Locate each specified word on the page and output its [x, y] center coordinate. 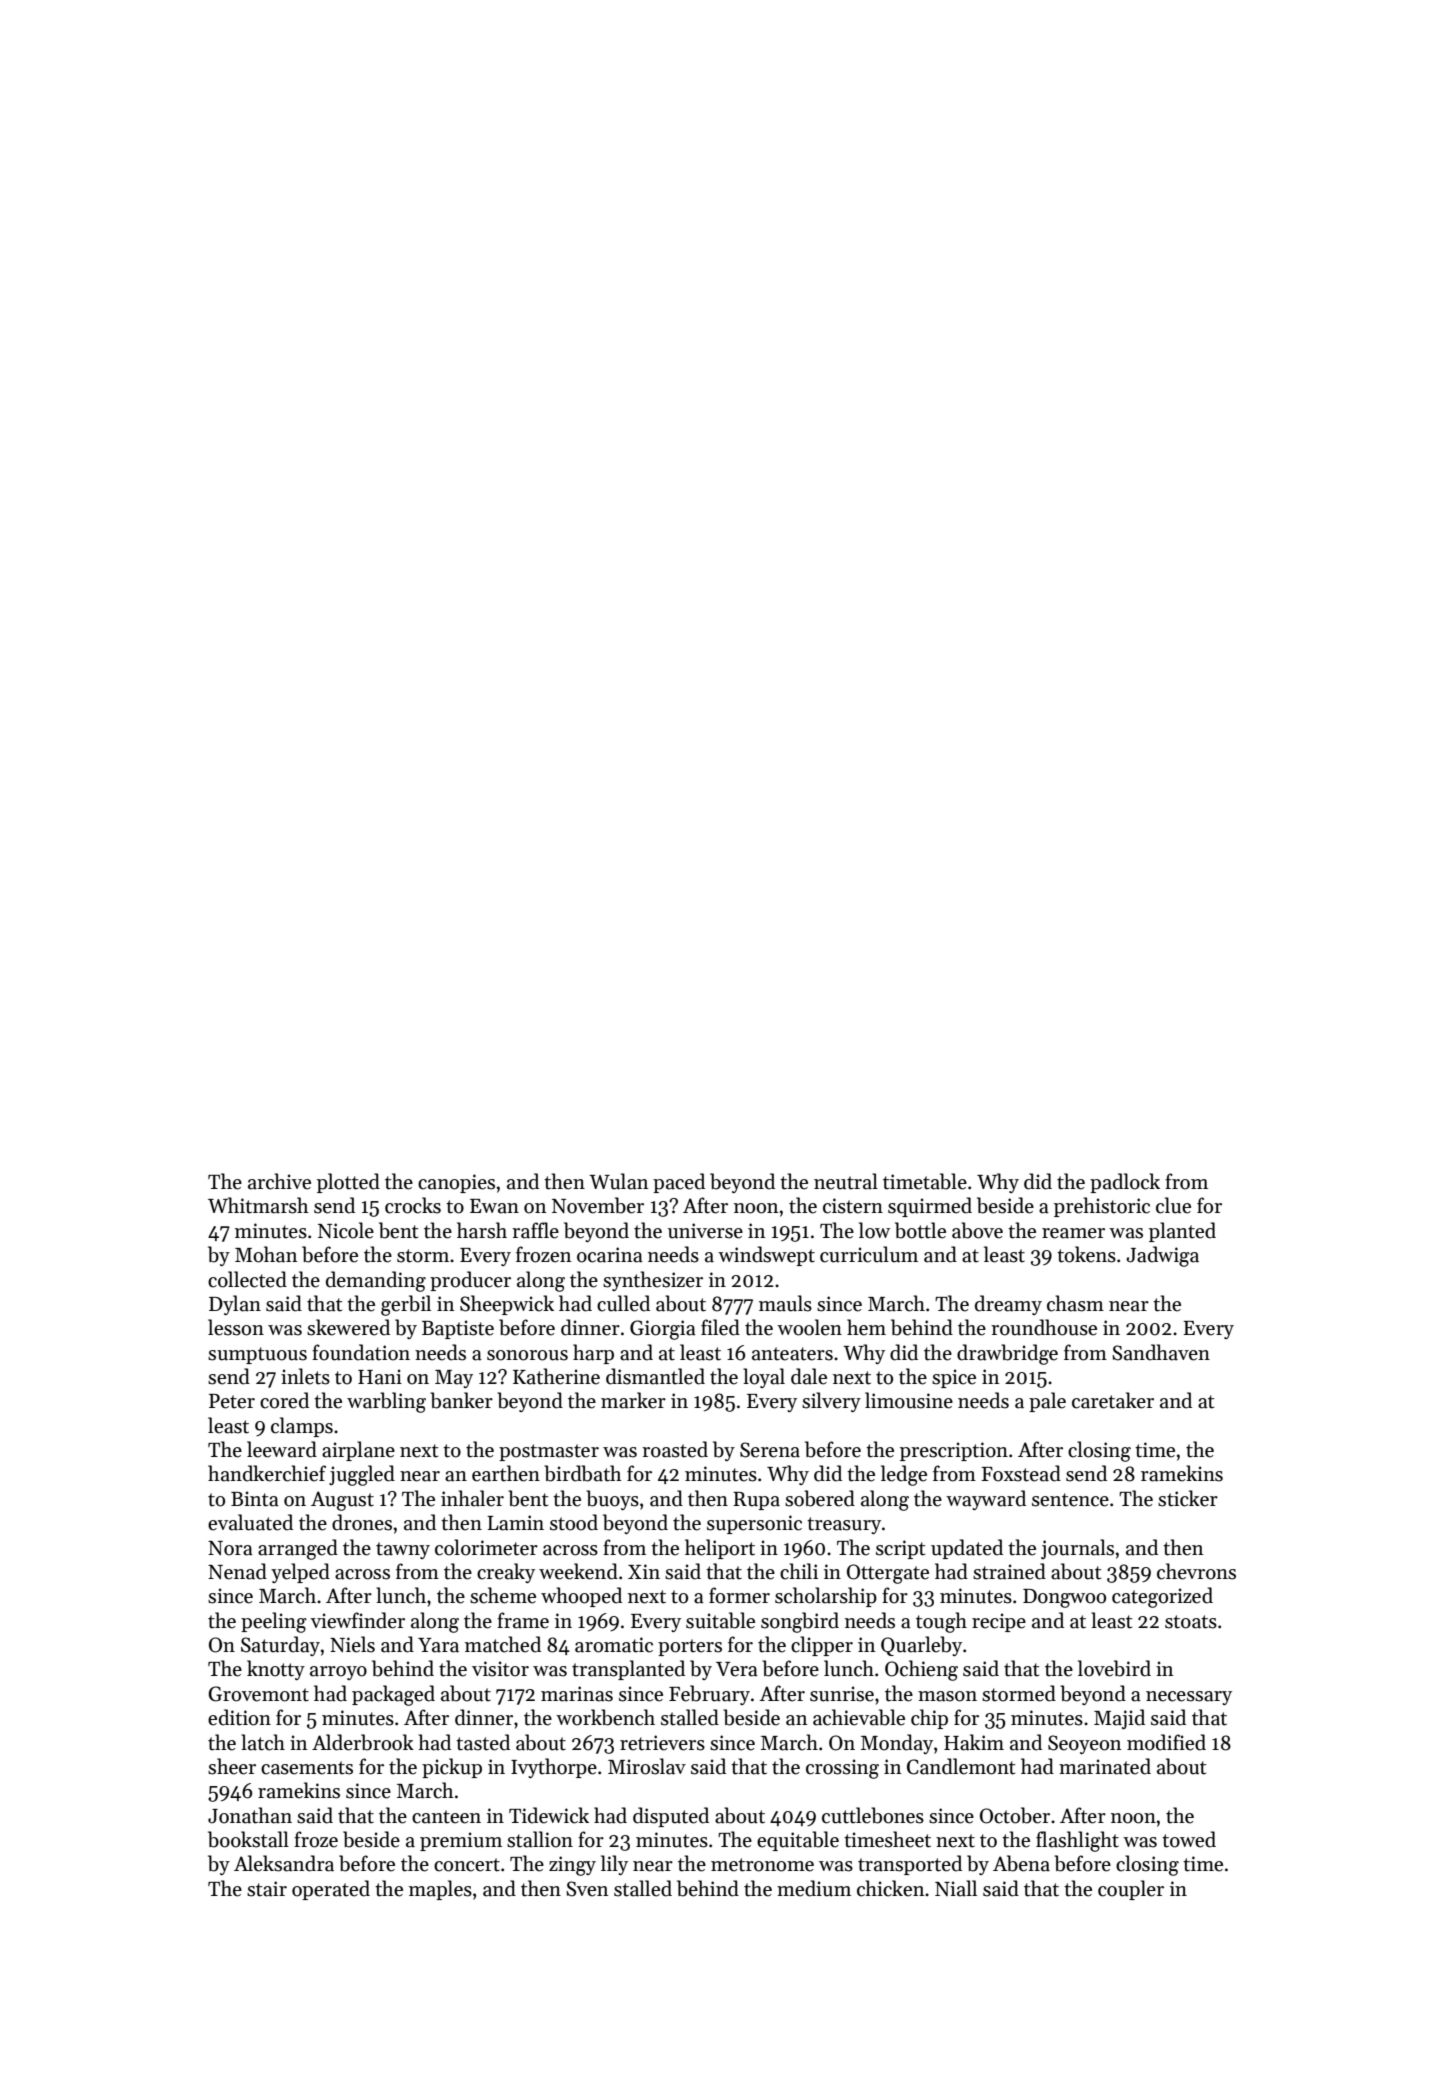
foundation [361, 1352]
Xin [644, 1571]
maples [440, 1890]
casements [307, 1768]
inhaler [472, 1498]
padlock [1125, 1183]
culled [623, 1303]
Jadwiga [1162, 1256]
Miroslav [647, 1766]
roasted [675, 1449]
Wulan [619, 1181]
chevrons [1196, 1571]
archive [279, 1181]
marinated [1105, 1766]
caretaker [1113, 1400]
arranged [298, 1549]
